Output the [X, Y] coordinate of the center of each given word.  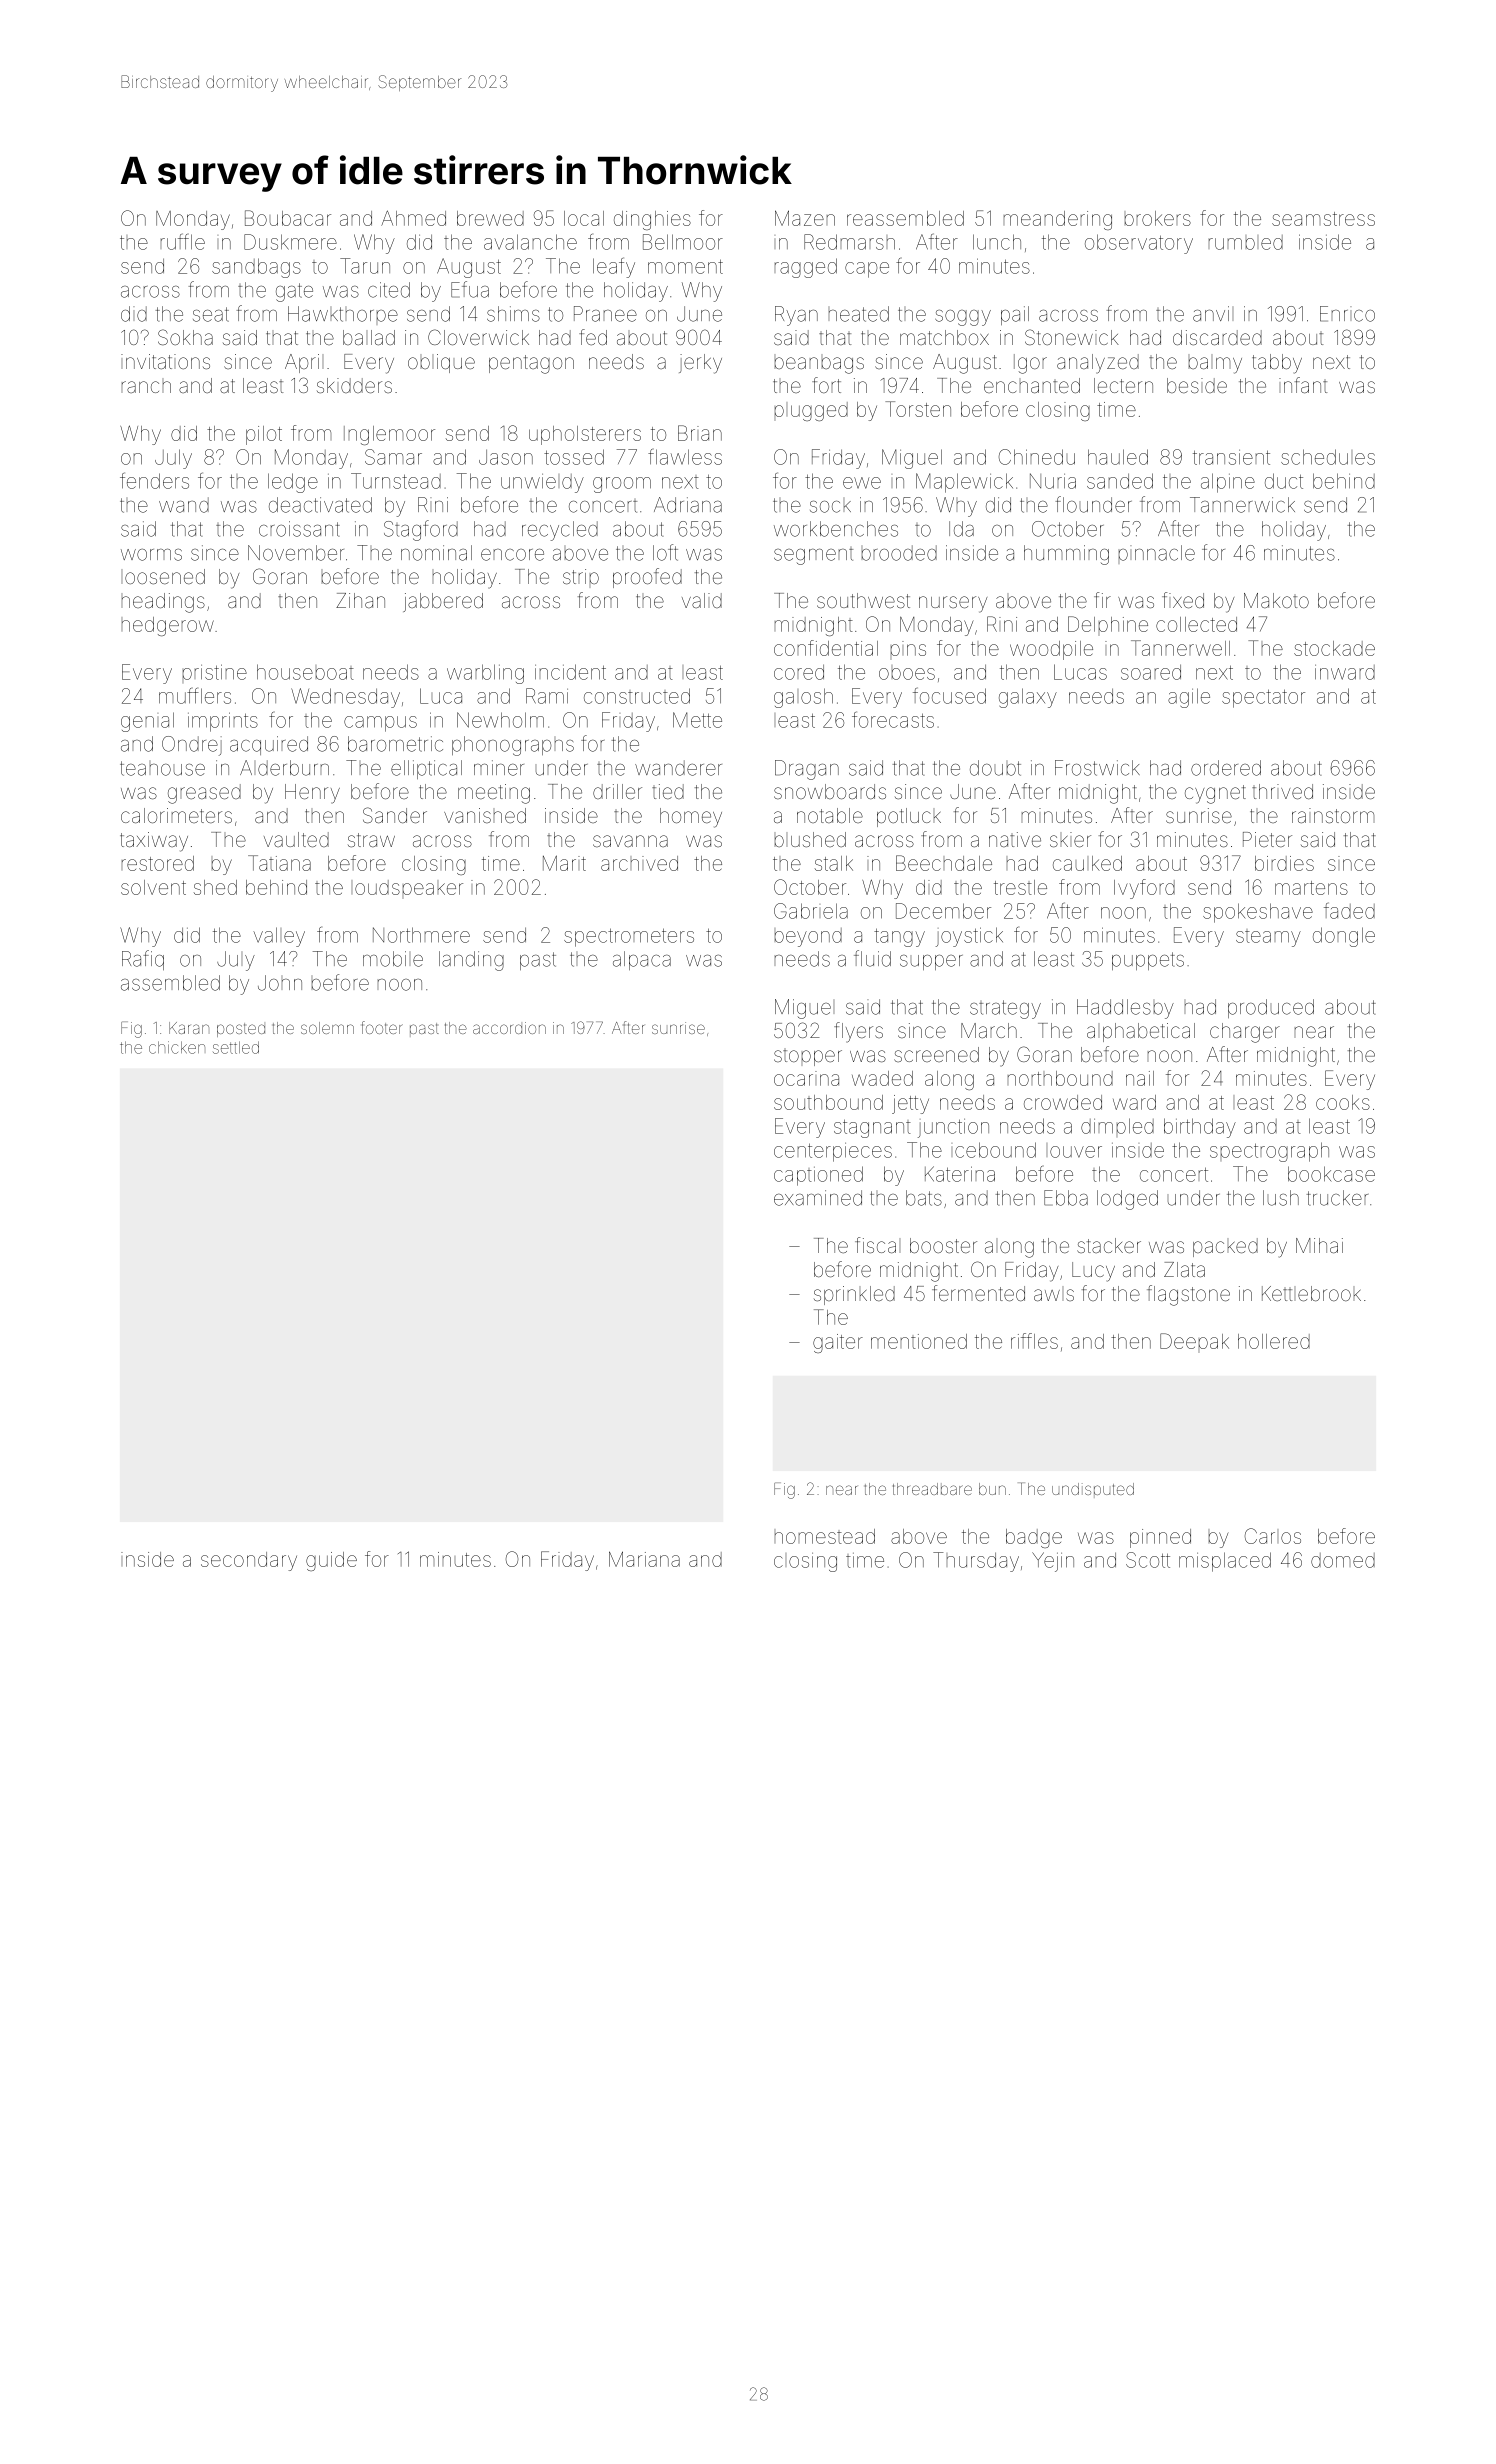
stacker [1109, 1245]
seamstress [1323, 219]
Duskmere [290, 242]
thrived [1282, 791]
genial [147, 722]
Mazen [805, 218]
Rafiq [143, 960]
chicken [177, 1047]
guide [331, 1561]
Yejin [1053, 1562]
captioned [818, 1176]
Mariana [644, 1559]
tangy [899, 937]
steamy [1268, 939]
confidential [826, 648]
